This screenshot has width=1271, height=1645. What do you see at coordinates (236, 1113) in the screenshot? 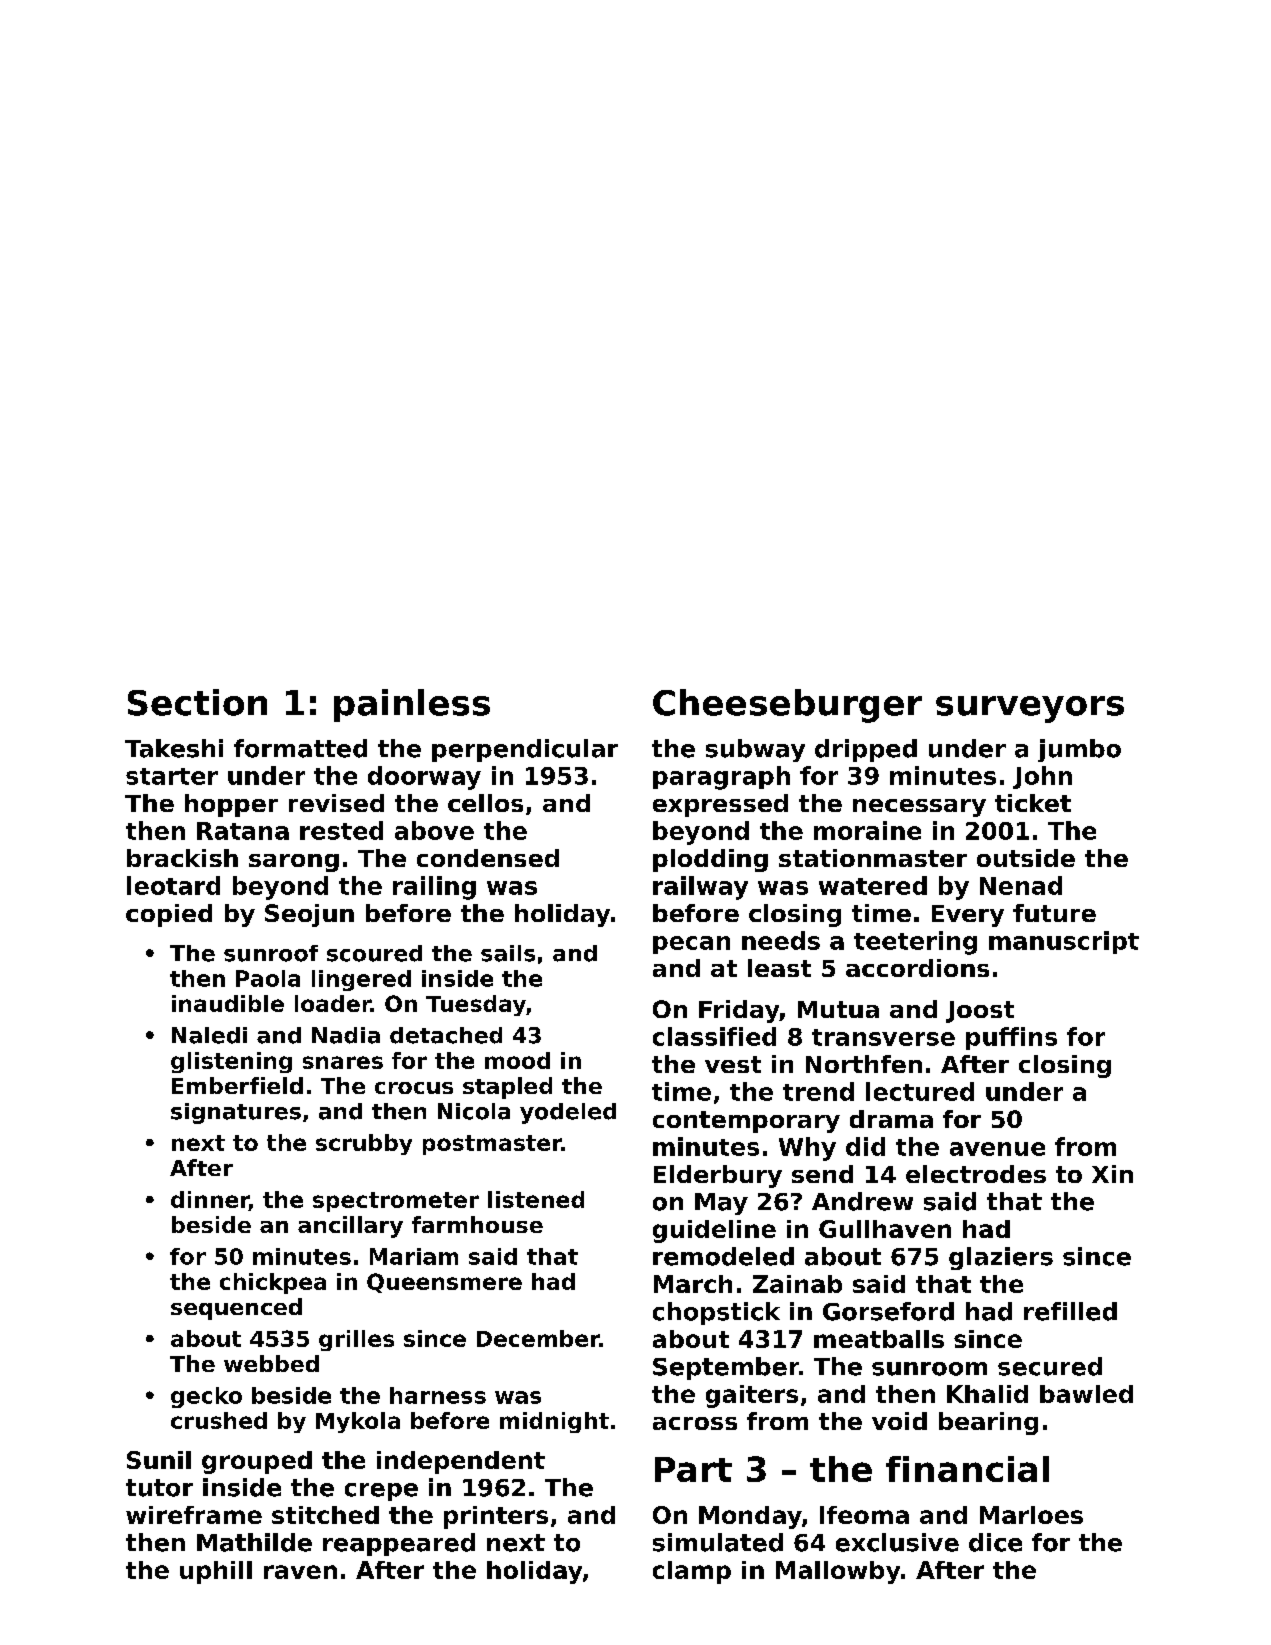
I see `signatures` at bounding box center [236, 1113].
